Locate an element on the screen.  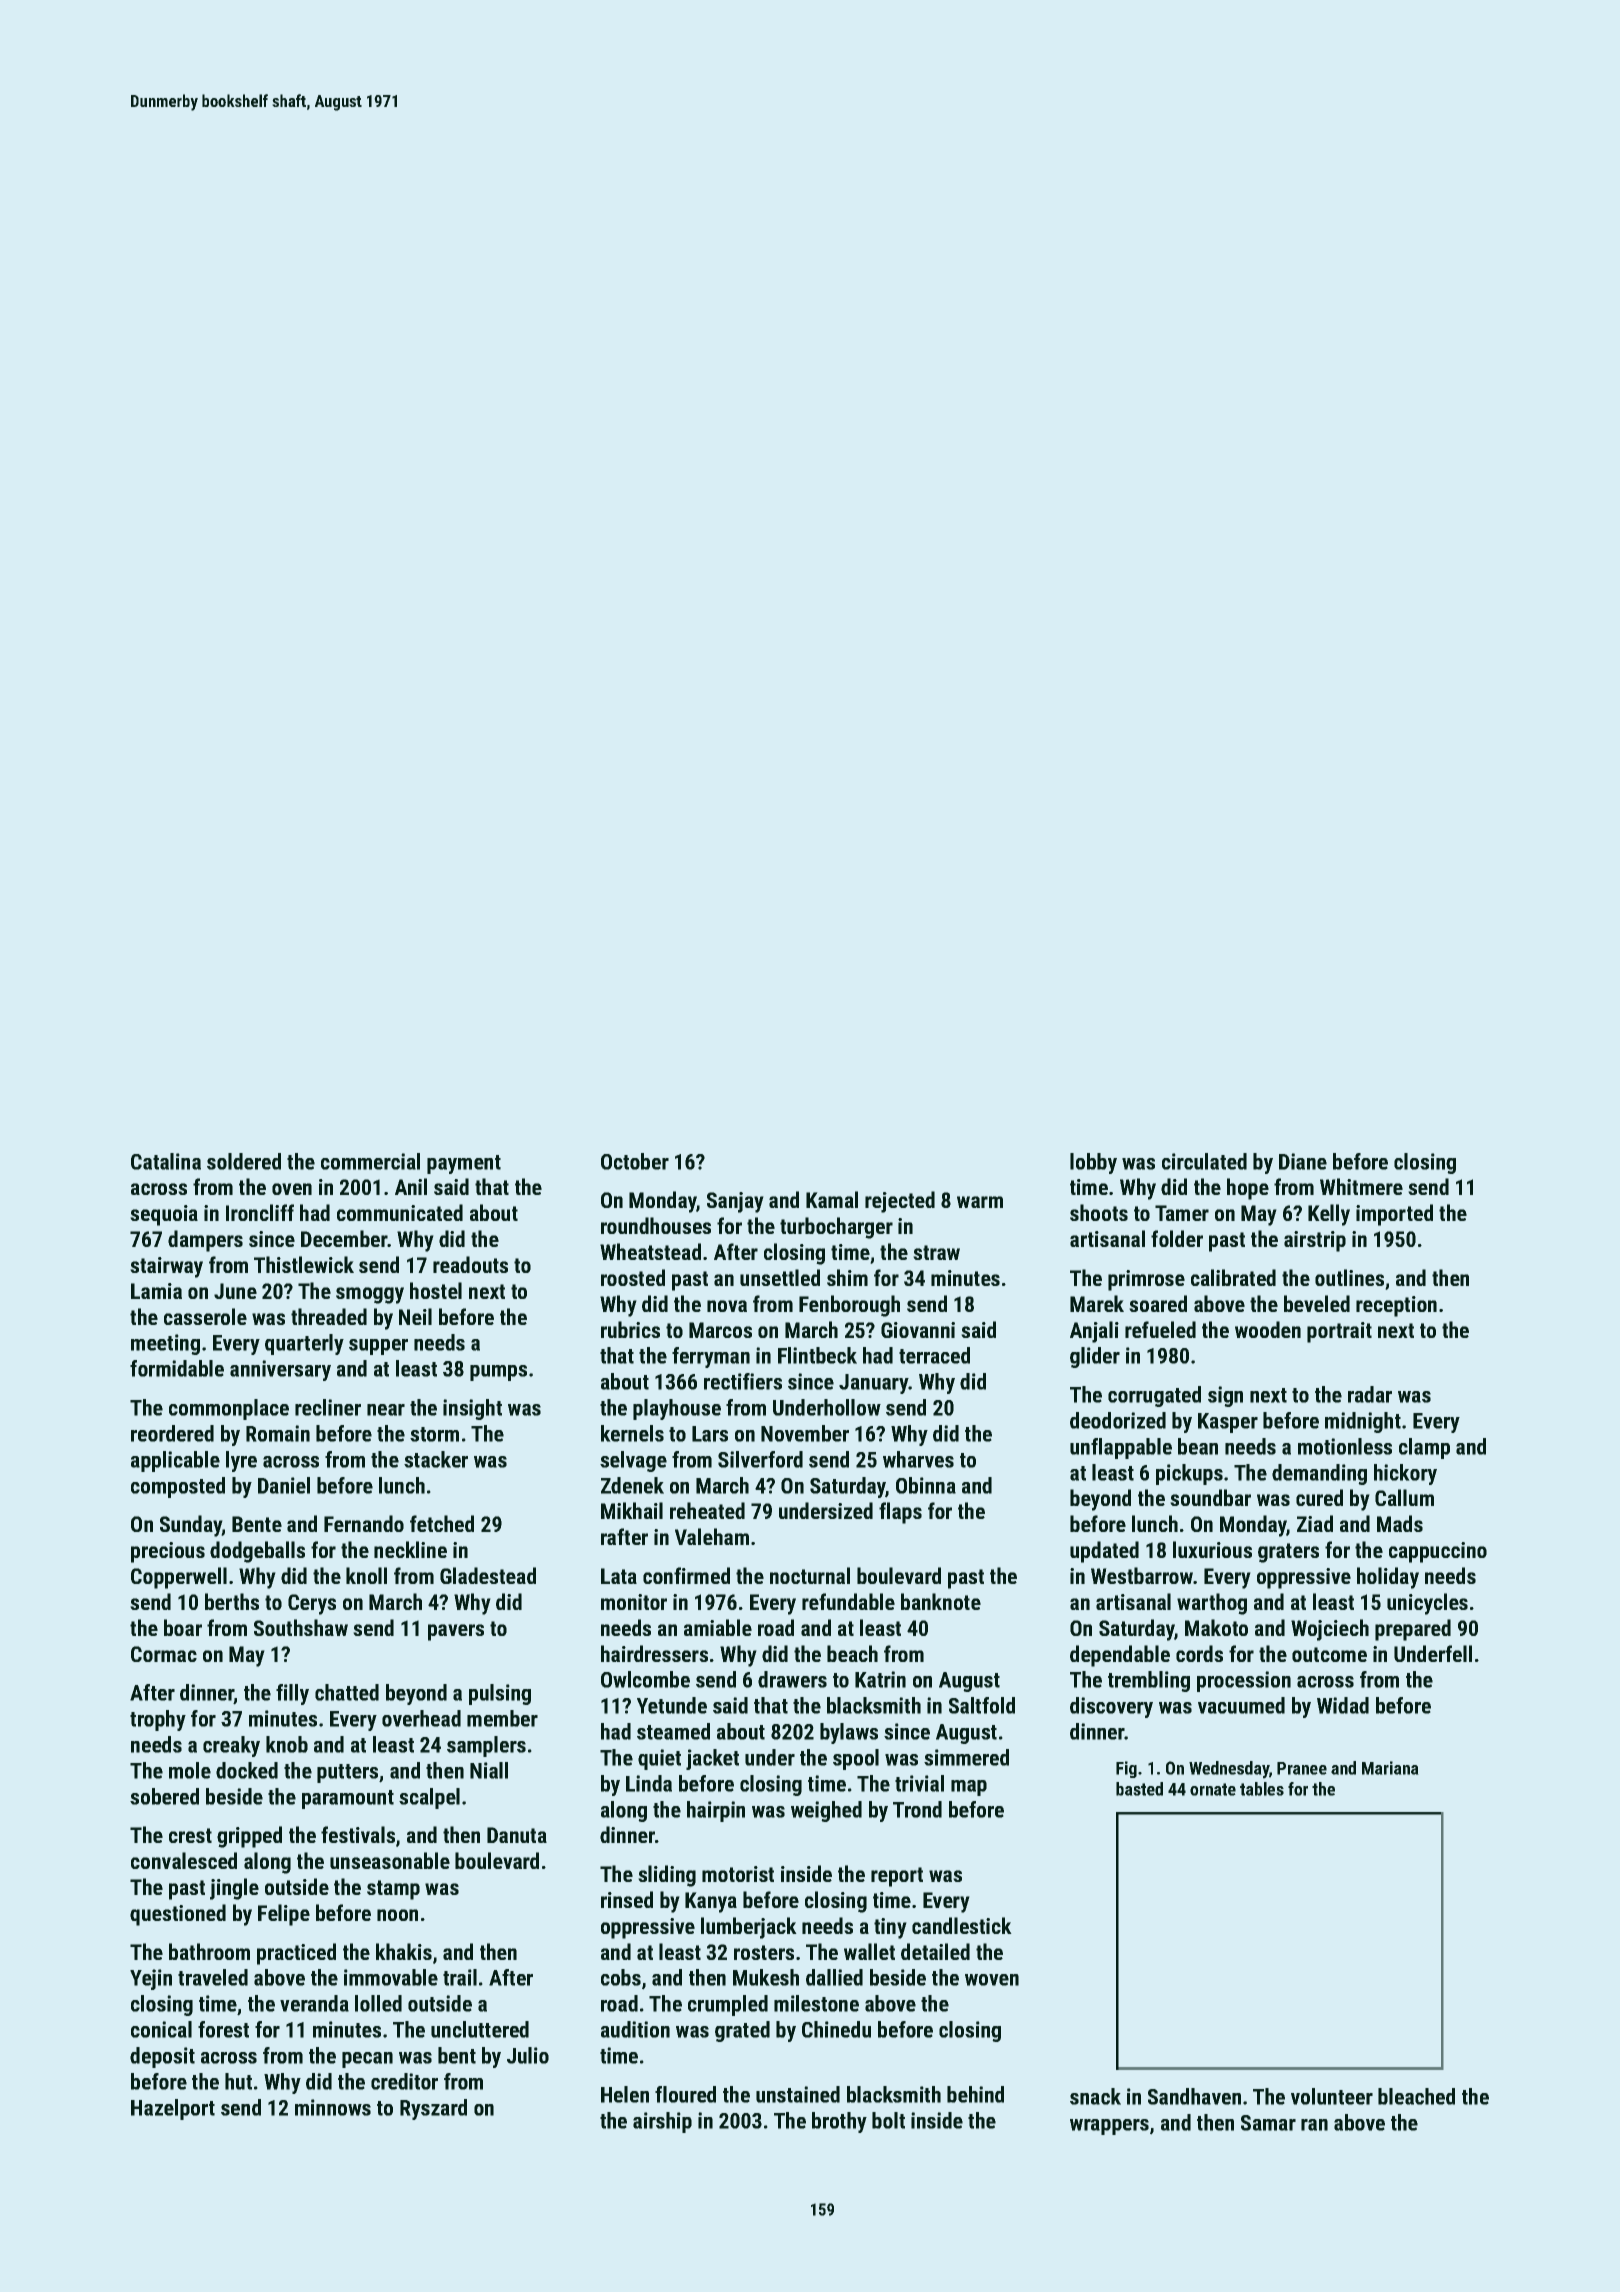
Anjali is located at coordinates (1094, 1332).
